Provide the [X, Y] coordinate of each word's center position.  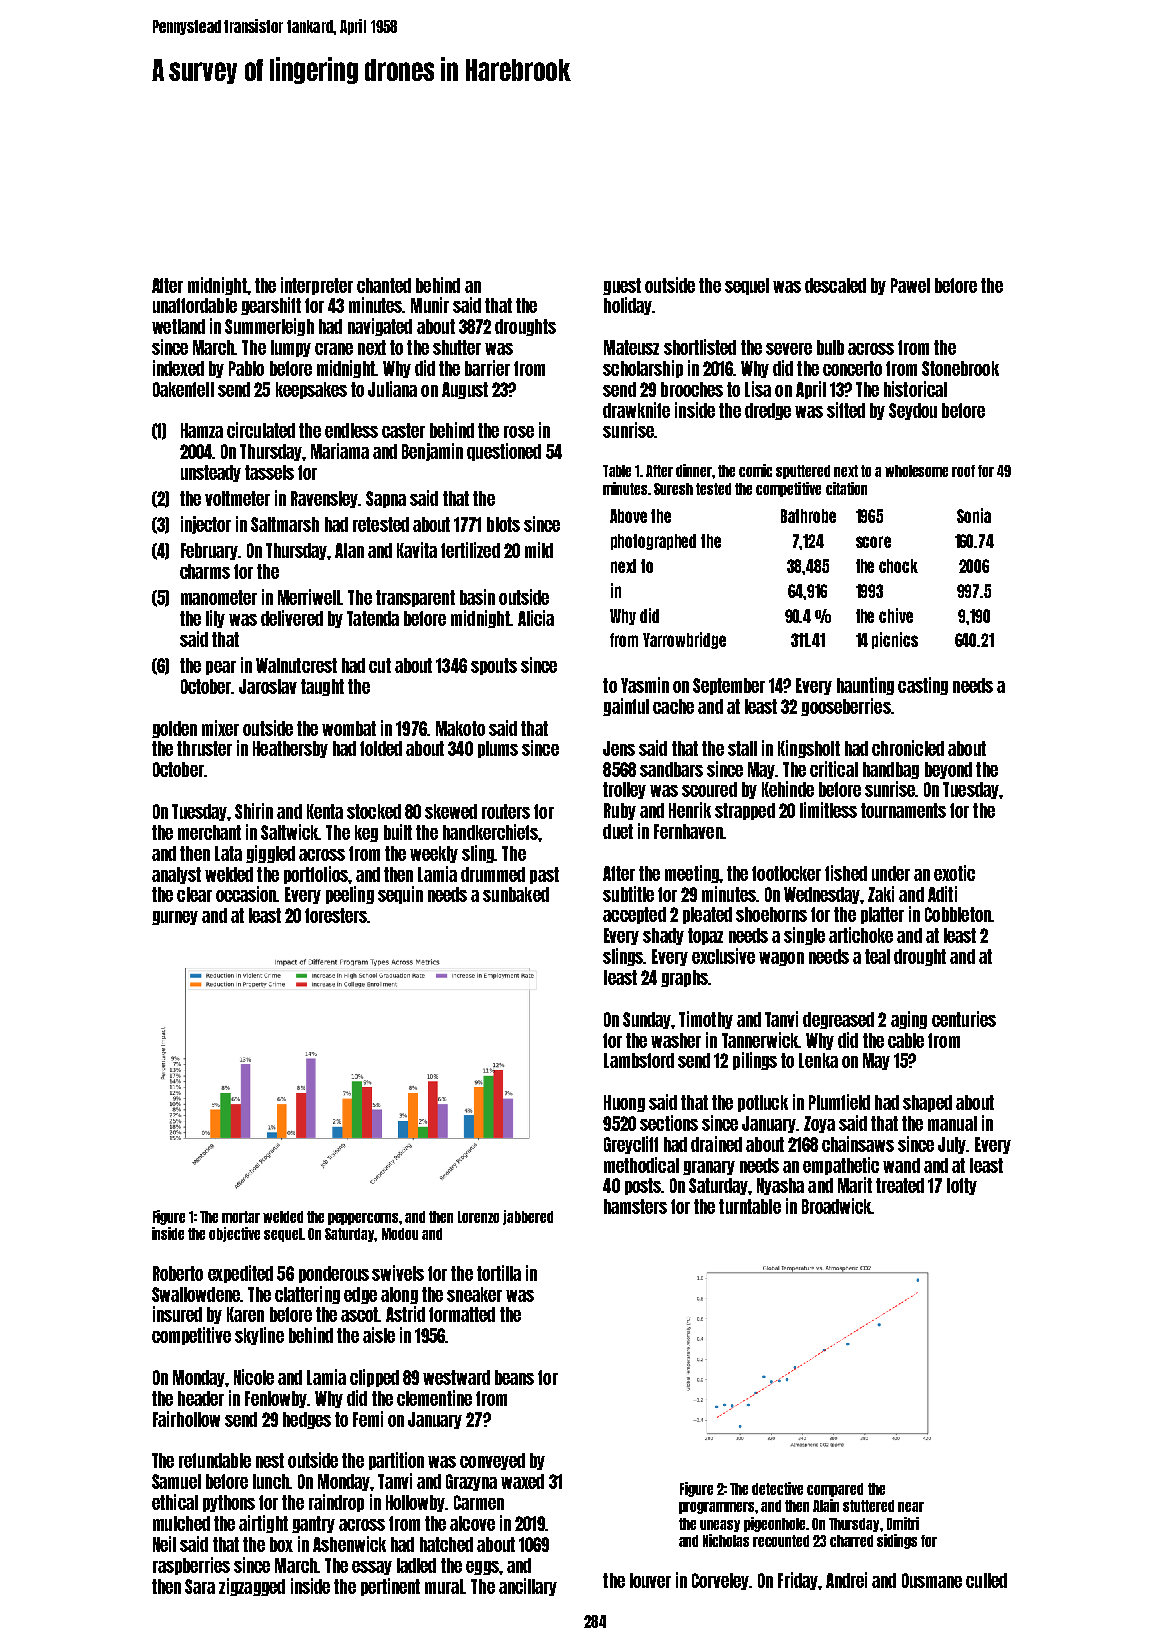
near [911, 1507]
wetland [178, 326]
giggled [270, 854]
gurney [175, 918]
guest [622, 286]
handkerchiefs [491, 832]
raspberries [191, 1566]
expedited [240, 1274]
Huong [624, 1103]
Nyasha [780, 1186]
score [873, 542]
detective [777, 1488]
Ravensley [325, 499]
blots [503, 524]
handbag [891, 770]
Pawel [910, 285]
